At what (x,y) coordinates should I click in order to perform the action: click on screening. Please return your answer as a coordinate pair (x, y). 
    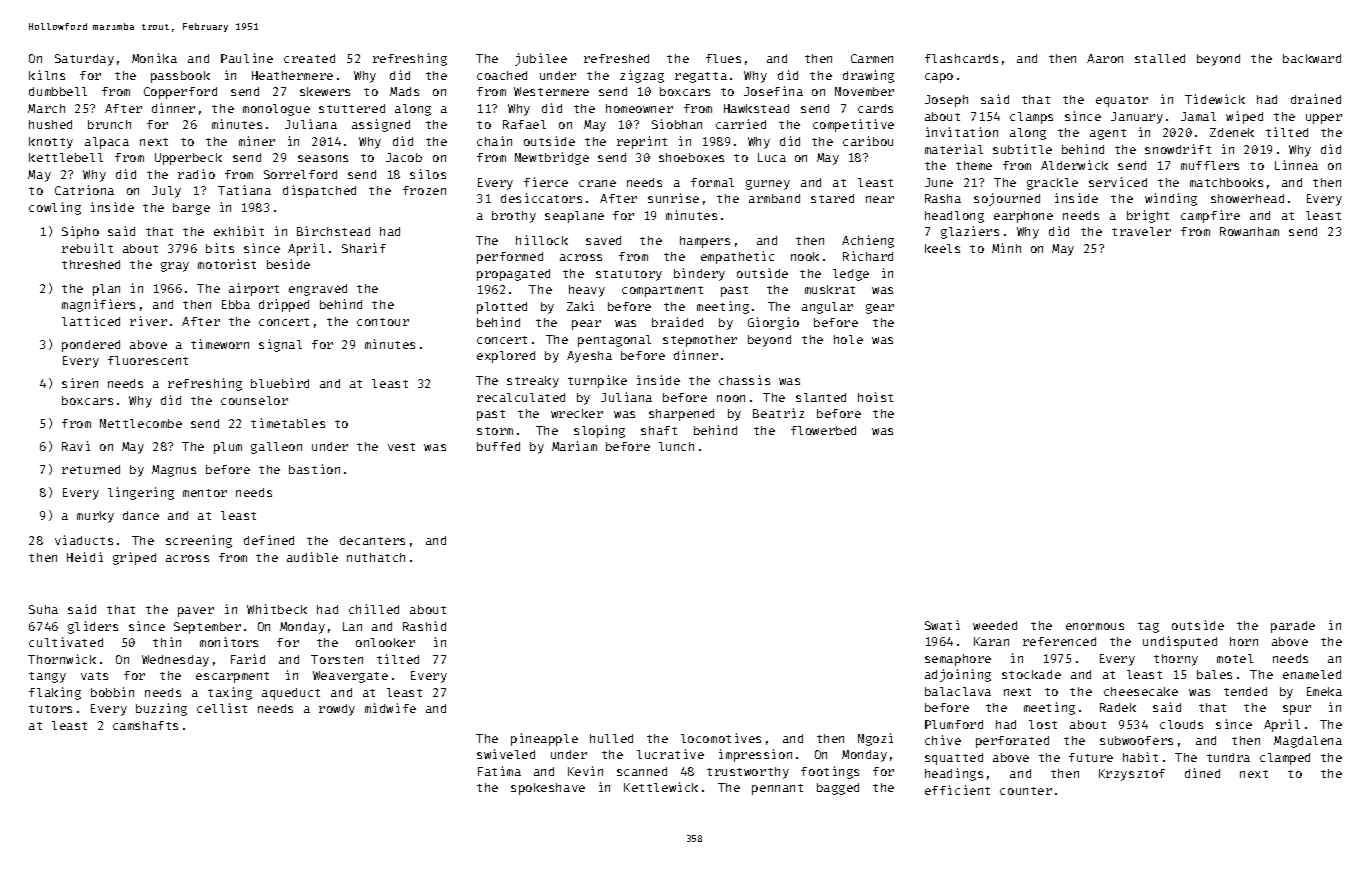
    Looking at the image, I should click on (199, 541).
